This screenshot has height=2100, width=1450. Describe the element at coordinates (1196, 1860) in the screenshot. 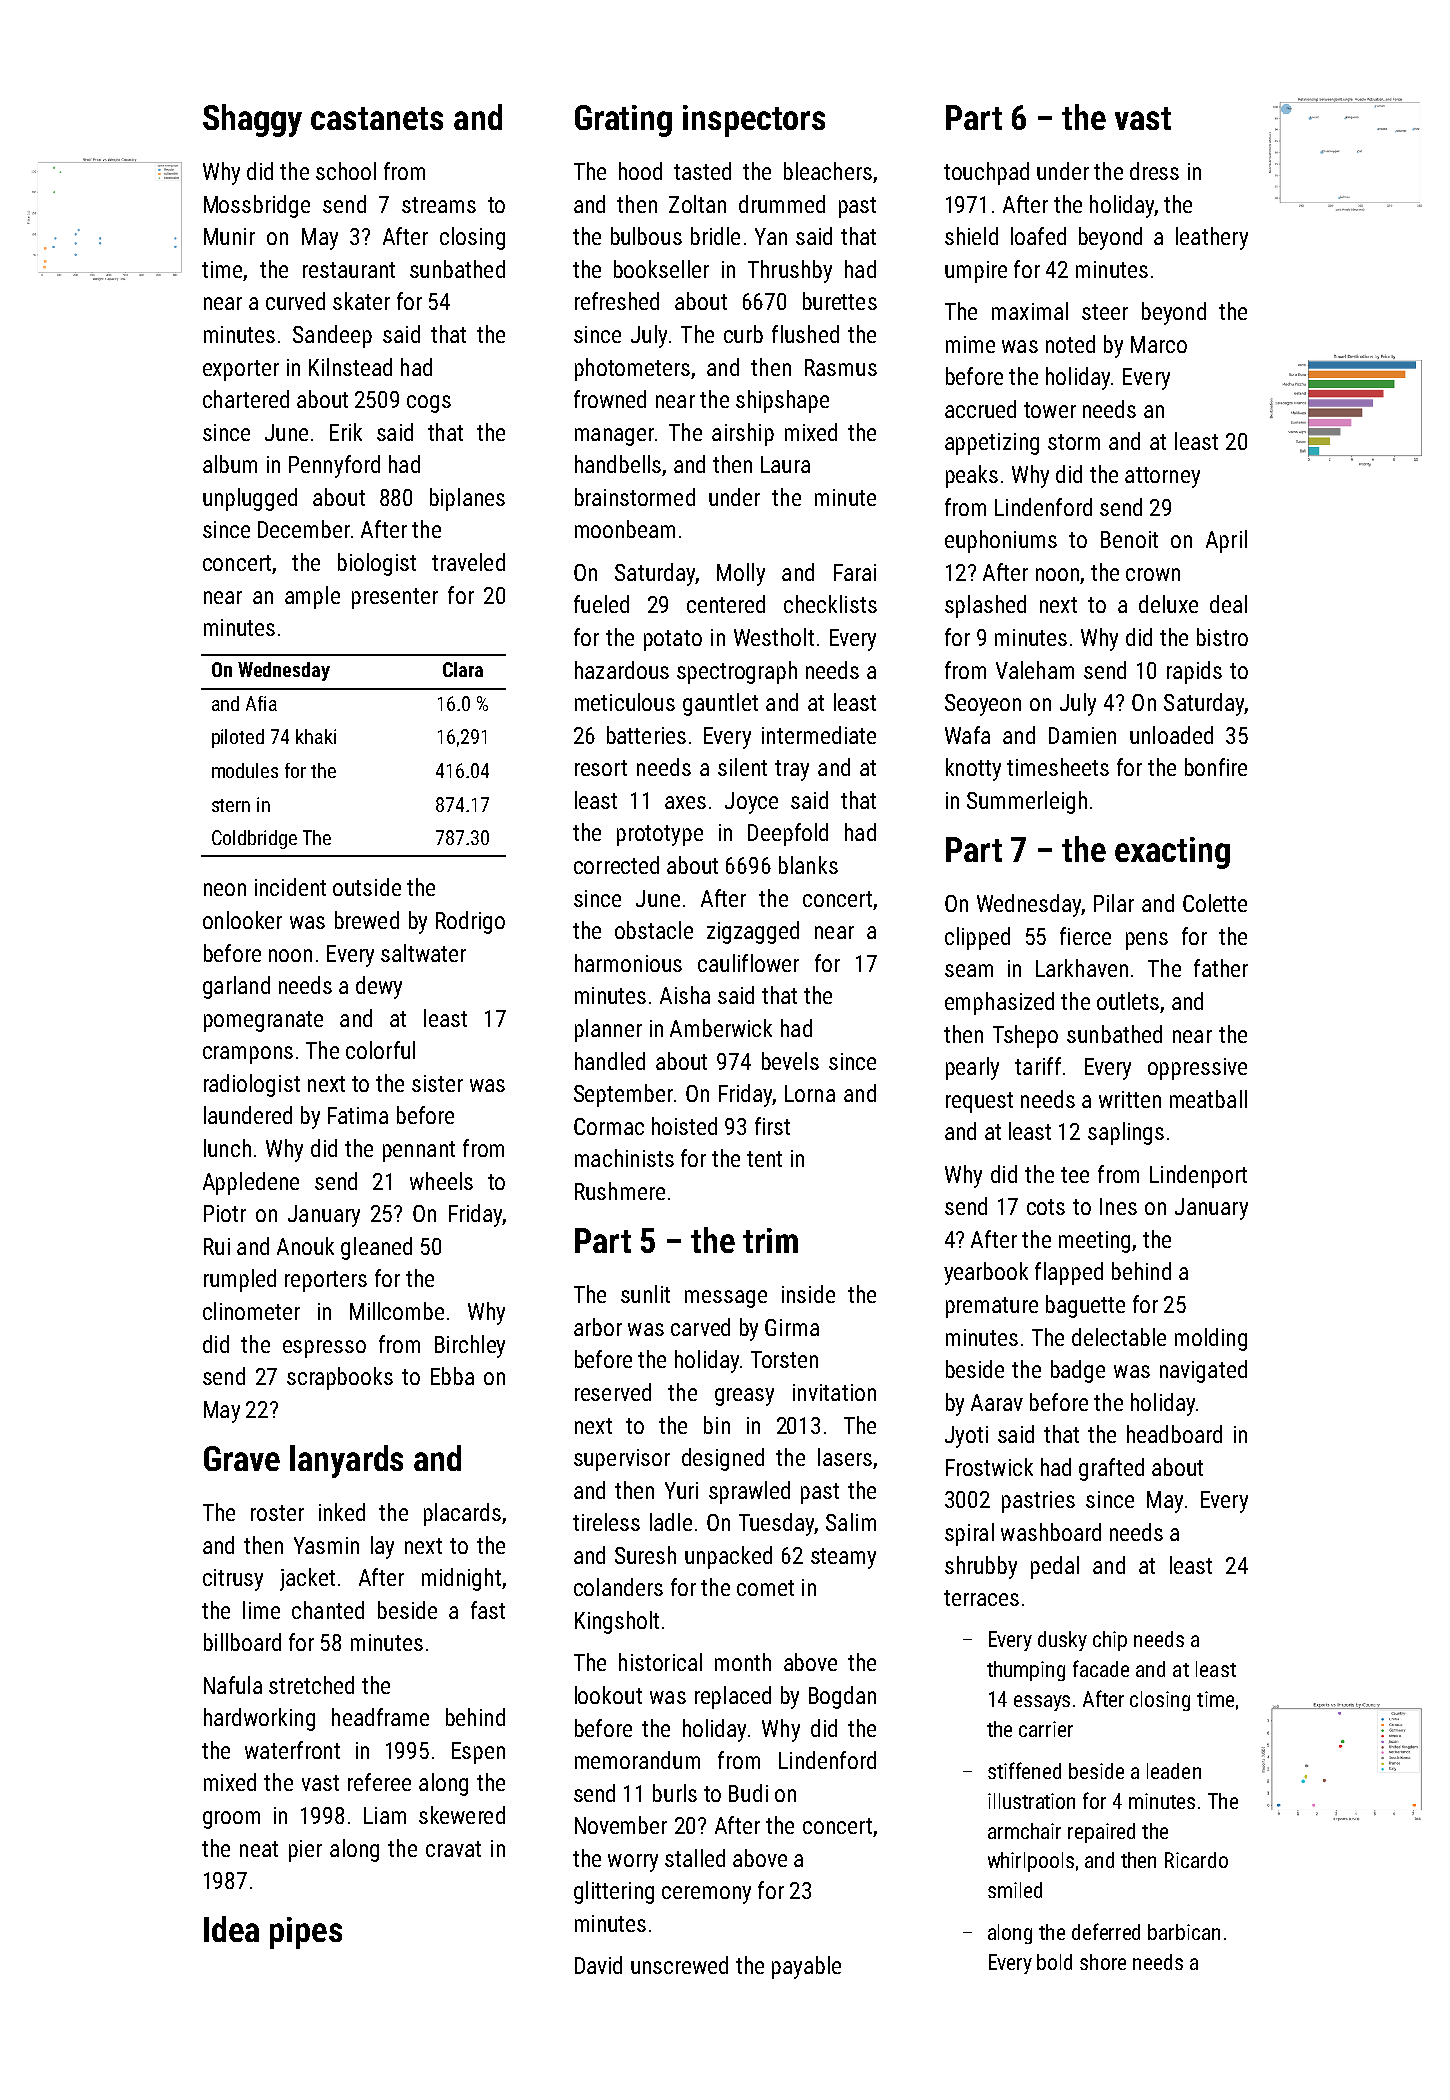

I see `Ricardo` at that location.
